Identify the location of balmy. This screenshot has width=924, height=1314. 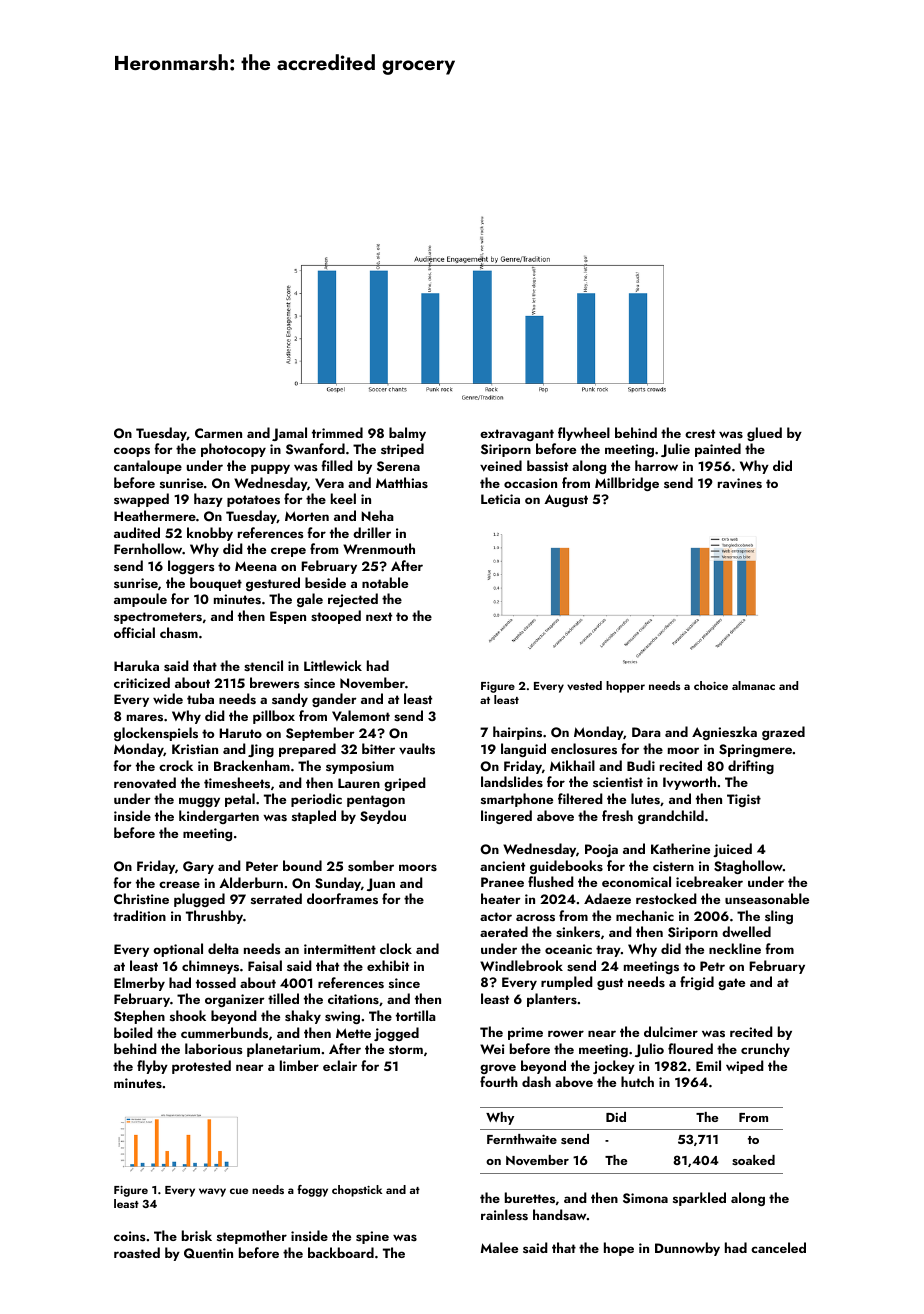
(407, 434).
